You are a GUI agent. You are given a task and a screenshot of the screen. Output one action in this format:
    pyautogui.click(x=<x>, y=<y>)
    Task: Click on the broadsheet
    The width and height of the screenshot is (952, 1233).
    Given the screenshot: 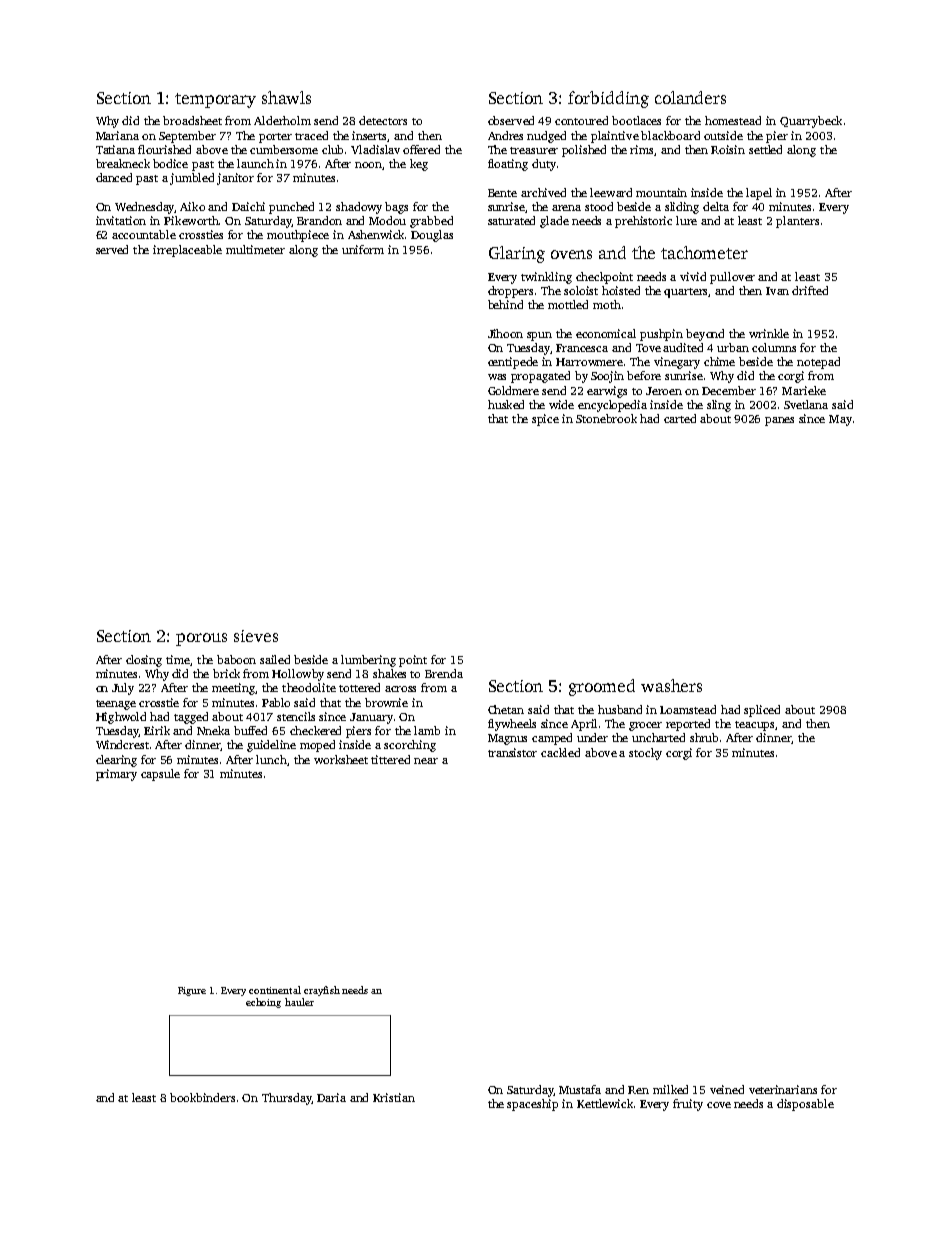 What is the action you would take?
    pyautogui.click(x=192, y=120)
